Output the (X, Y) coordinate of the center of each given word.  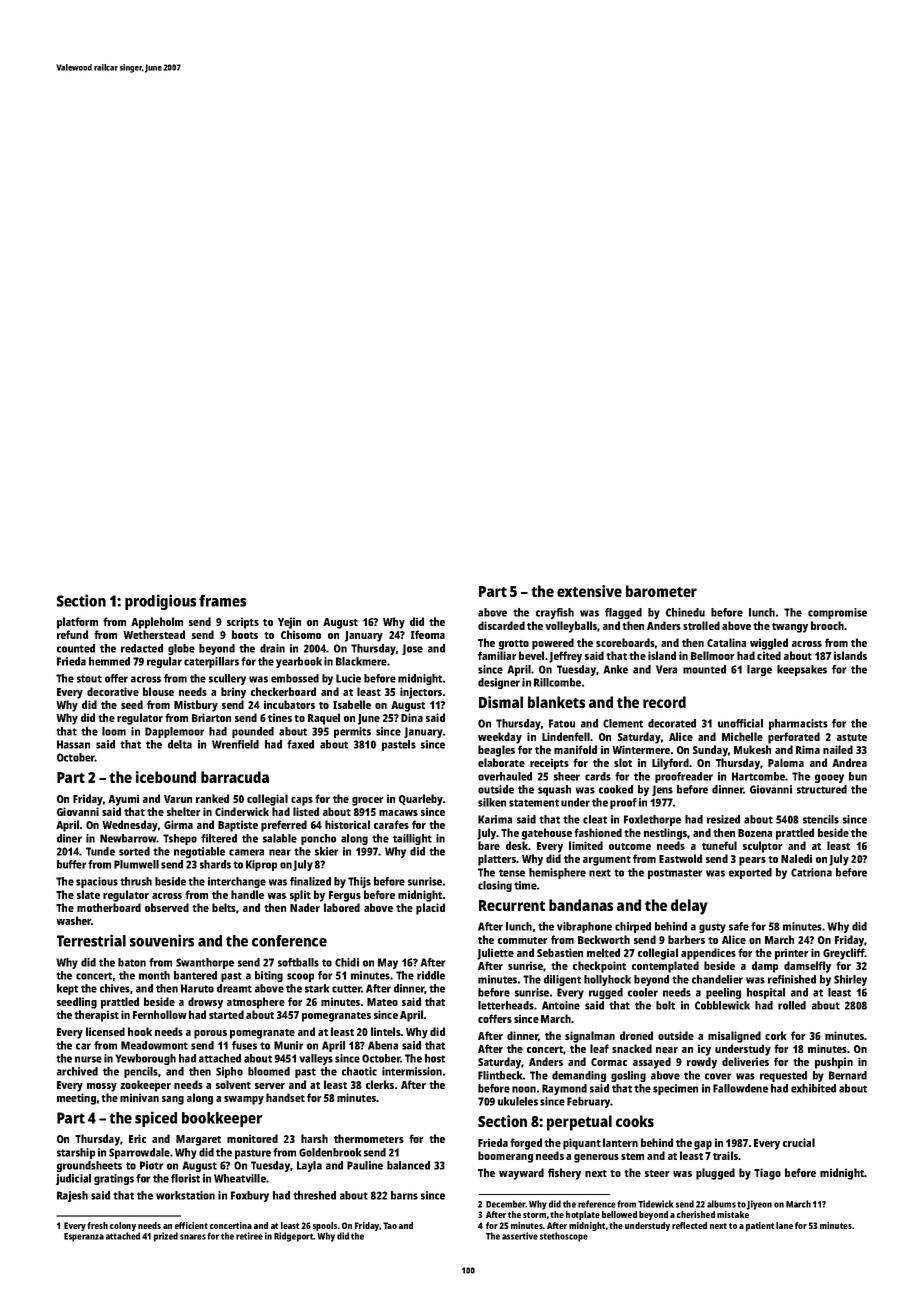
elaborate (501, 762)
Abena (383, 1045)
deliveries (745, 1061)
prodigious (160, 602)
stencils (821, 819)
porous (210, 1034)
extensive (589, 591)
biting (269, 976)
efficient (191, 1225)
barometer (661, 591)
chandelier (717, 979)
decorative (113, 691)
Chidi (347, 962)
